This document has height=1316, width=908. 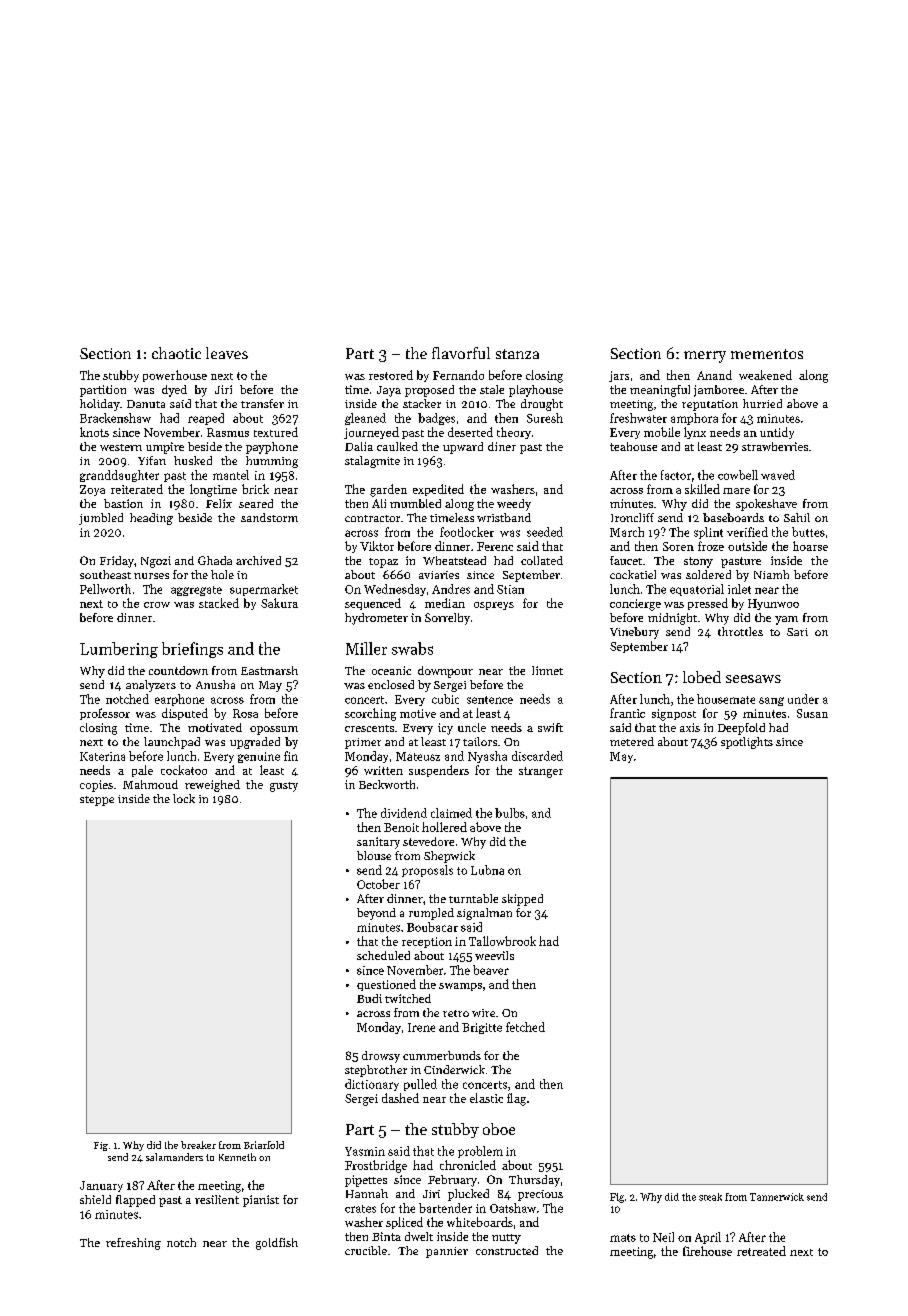 I want to click on goldfish, so click(x=277, y=1244).
